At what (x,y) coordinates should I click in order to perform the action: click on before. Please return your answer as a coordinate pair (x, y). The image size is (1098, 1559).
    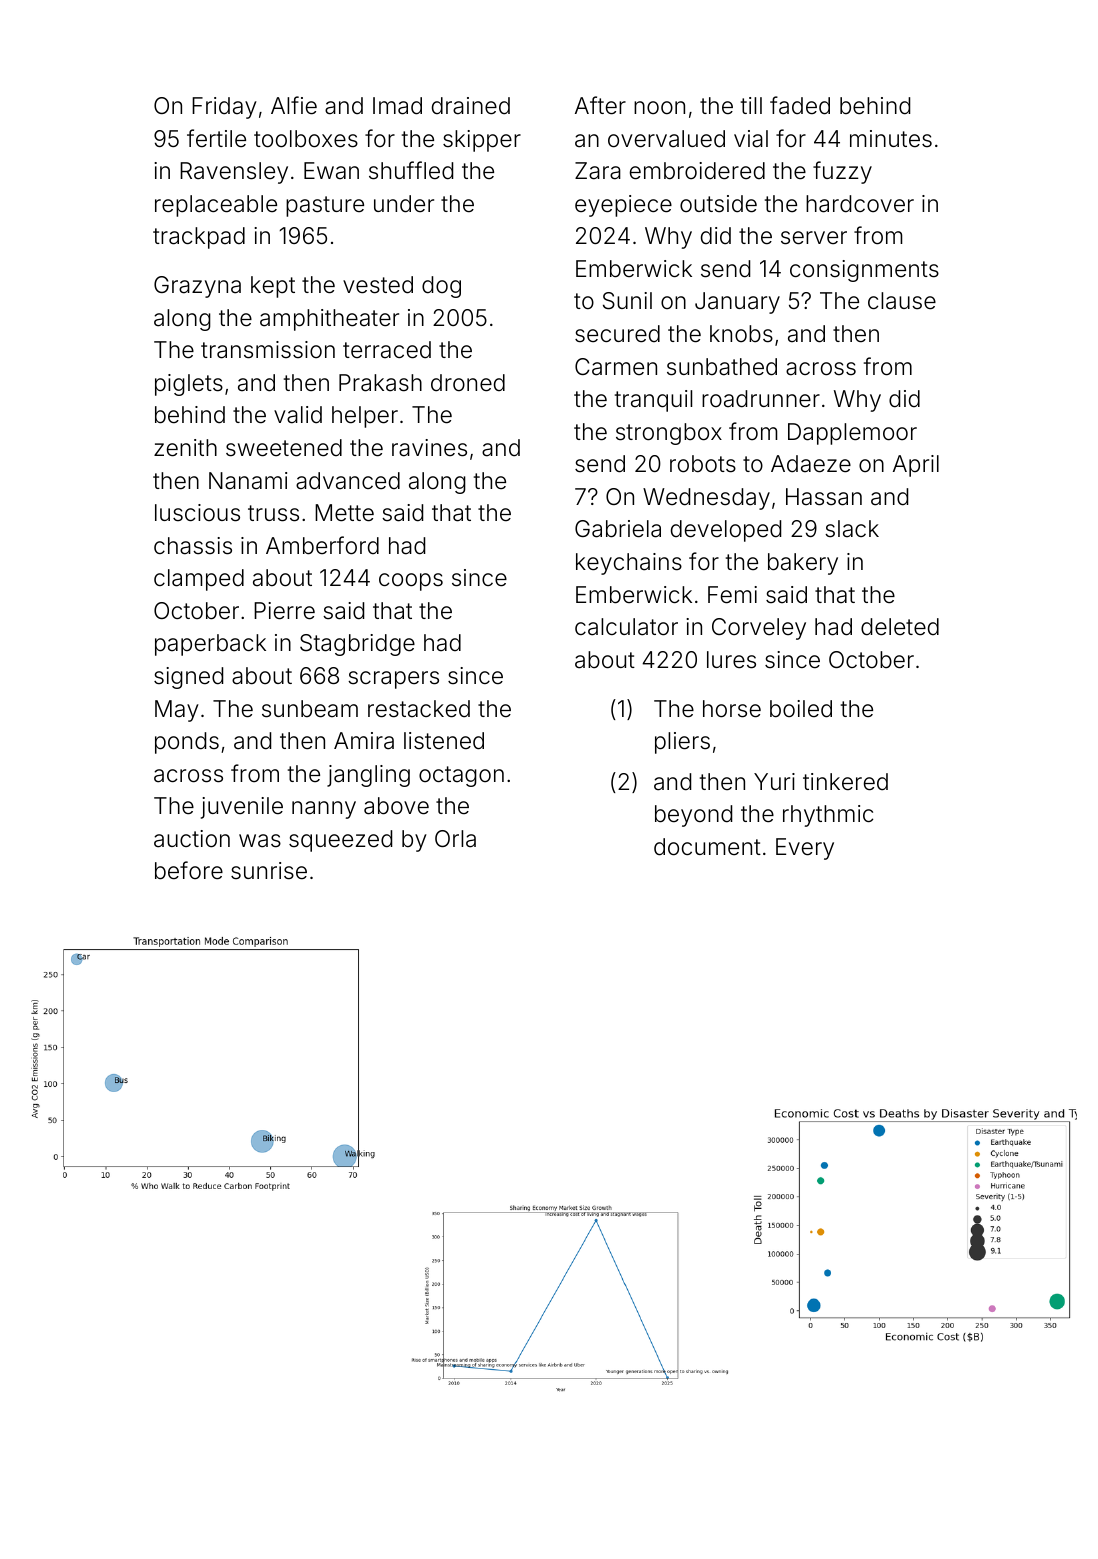
    Looking at the image, I should click on (189, 870).
